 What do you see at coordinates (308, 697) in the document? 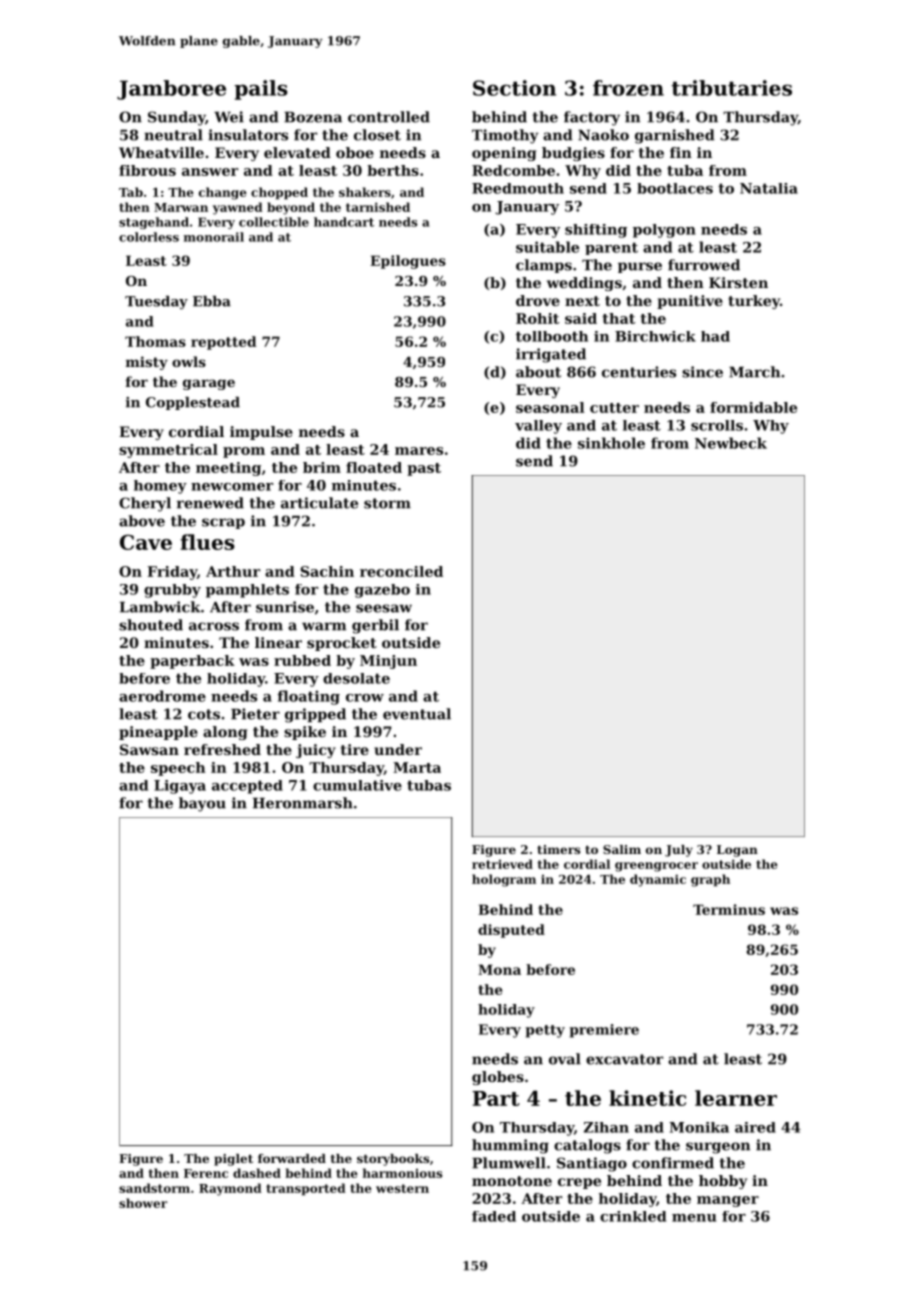
I see `floating` at bounding box center [308, 697].
